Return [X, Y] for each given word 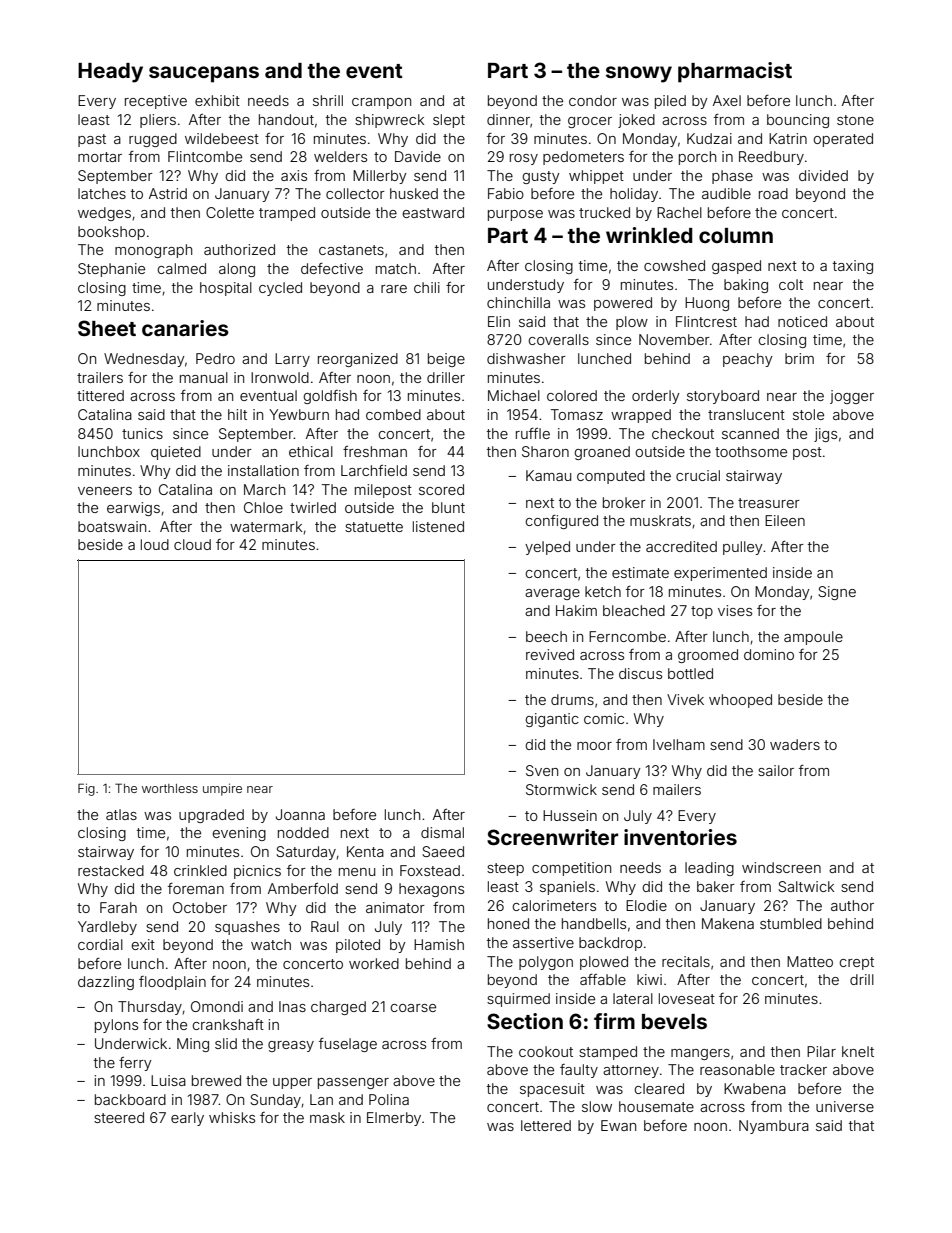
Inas [292, 1006]
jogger [852, 397]
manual [204, 377]
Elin [499, 321]
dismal [442, 832]
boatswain [112, 526]
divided [823, 175]
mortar [100, 157]
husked [414, 193]
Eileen [785, 520]
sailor [776, 770]
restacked [111, 870]
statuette [374, 527]
